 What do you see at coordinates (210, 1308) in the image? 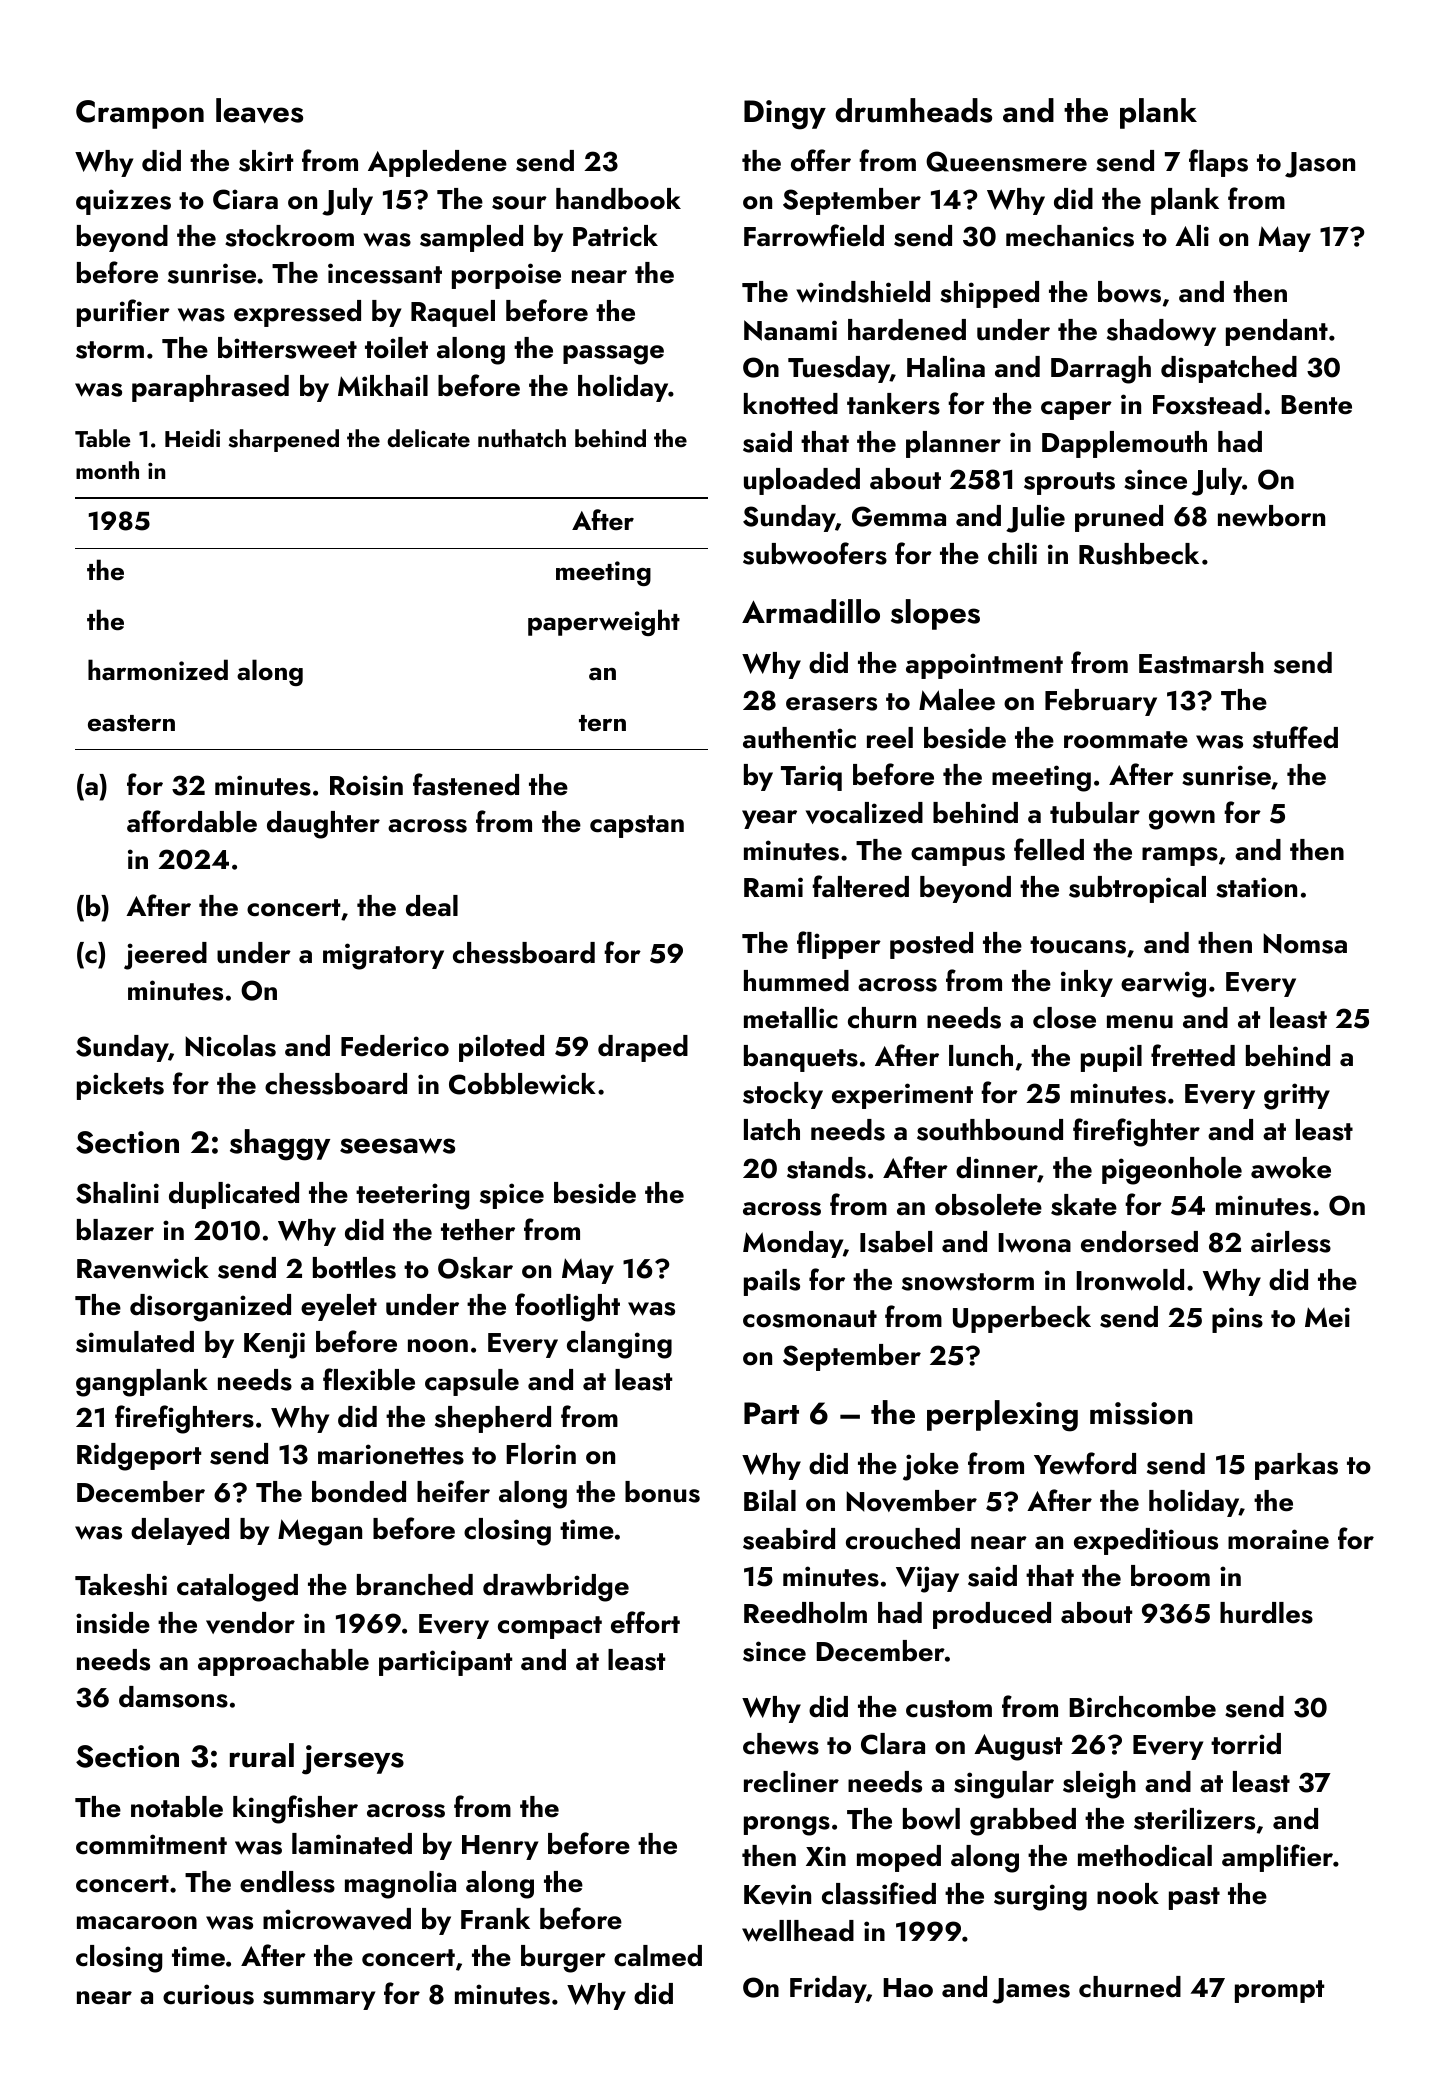
I see `disorganized` at bounding box center [210, 1308].
